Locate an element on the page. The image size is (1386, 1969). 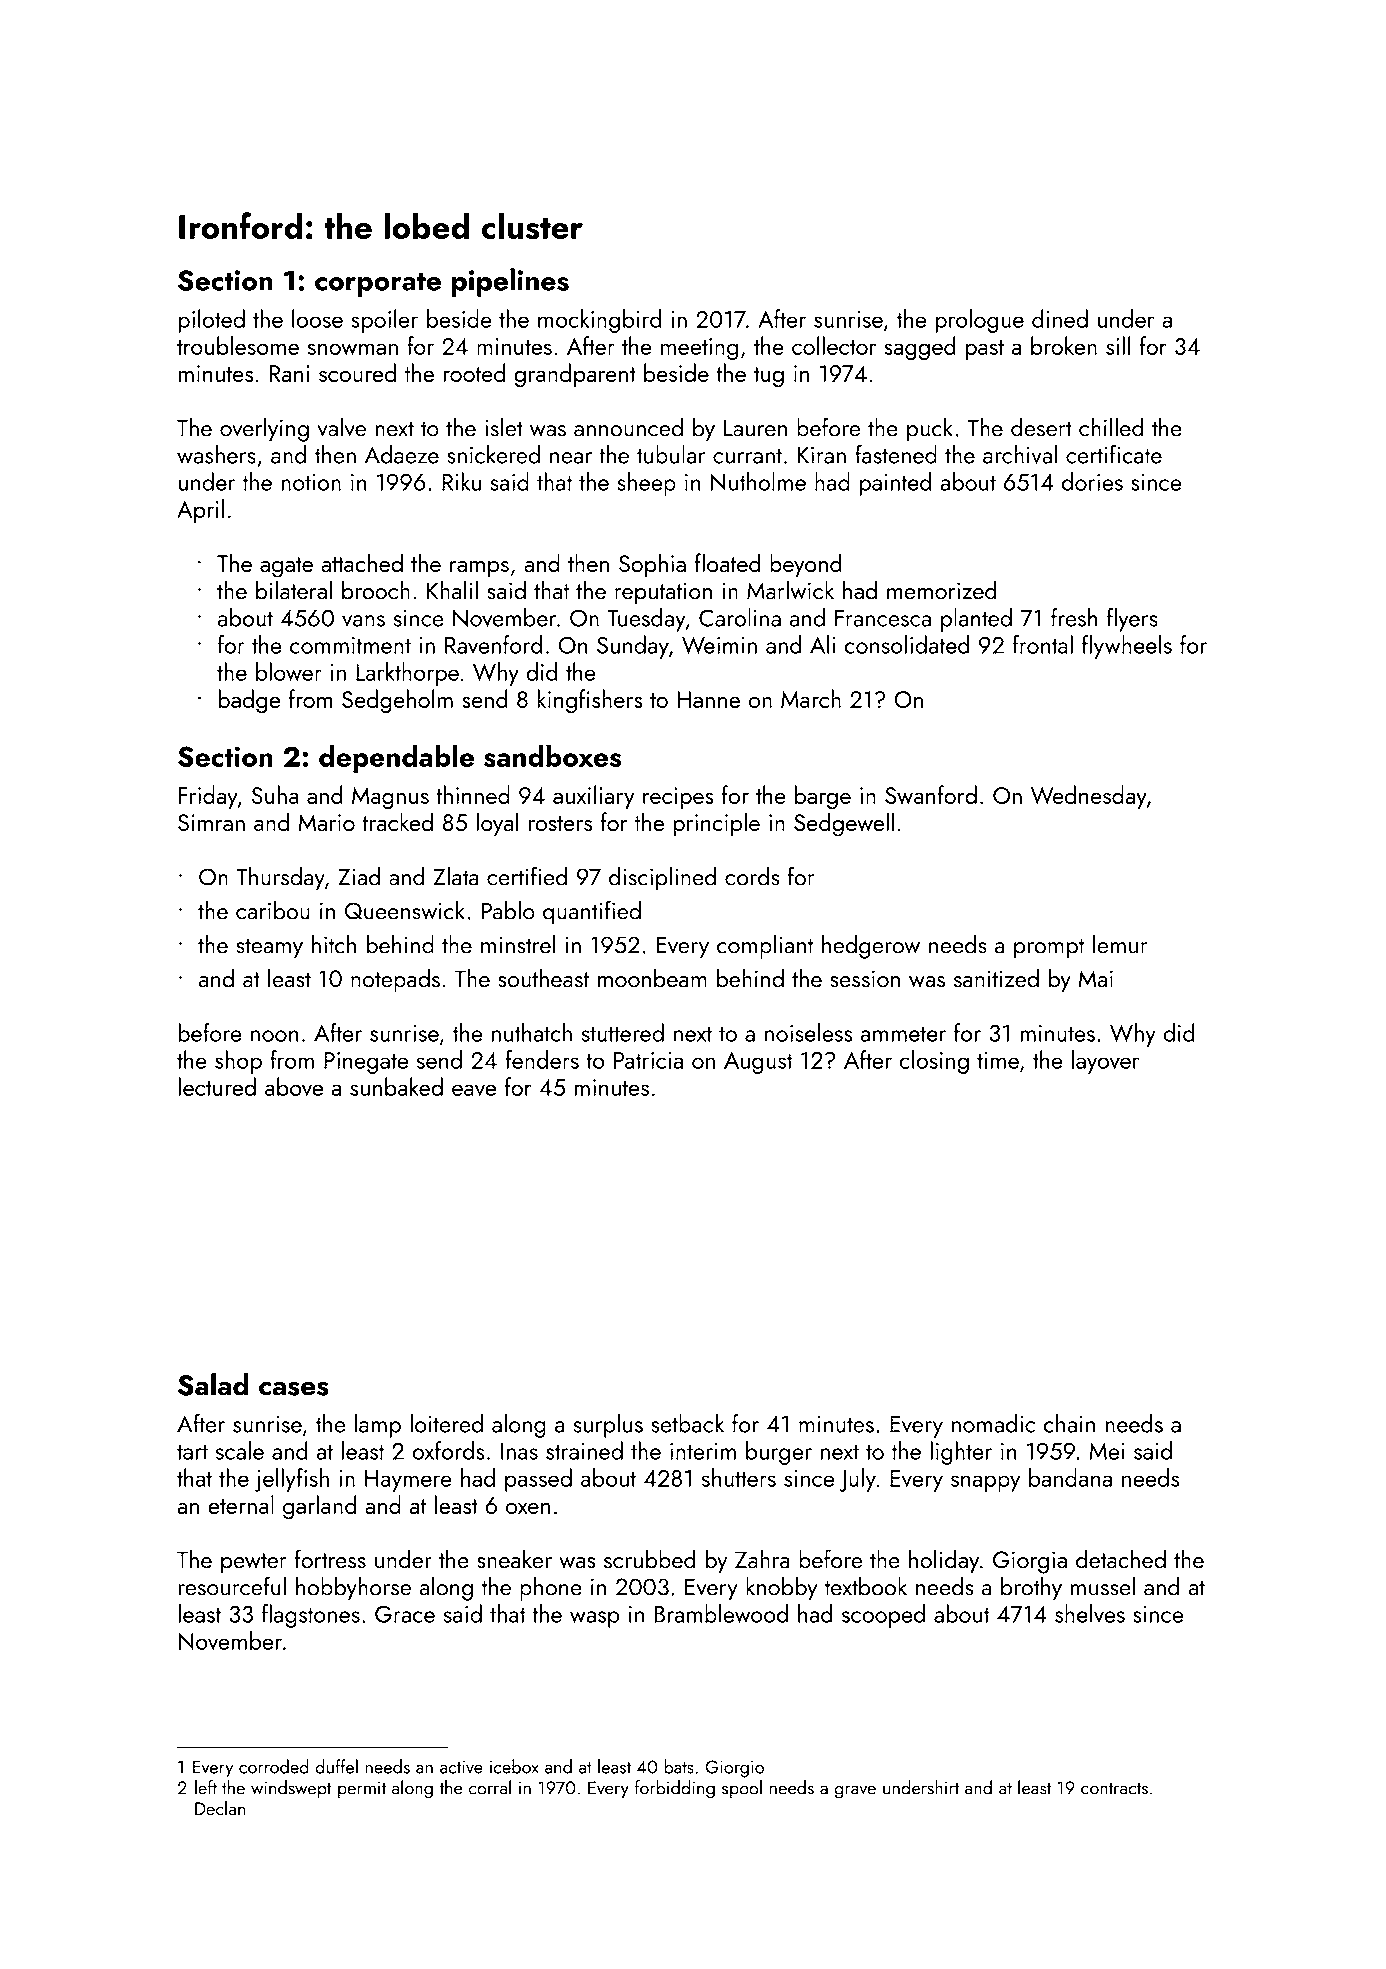
hobbyhorse is located at coordinates (353, 1589).
